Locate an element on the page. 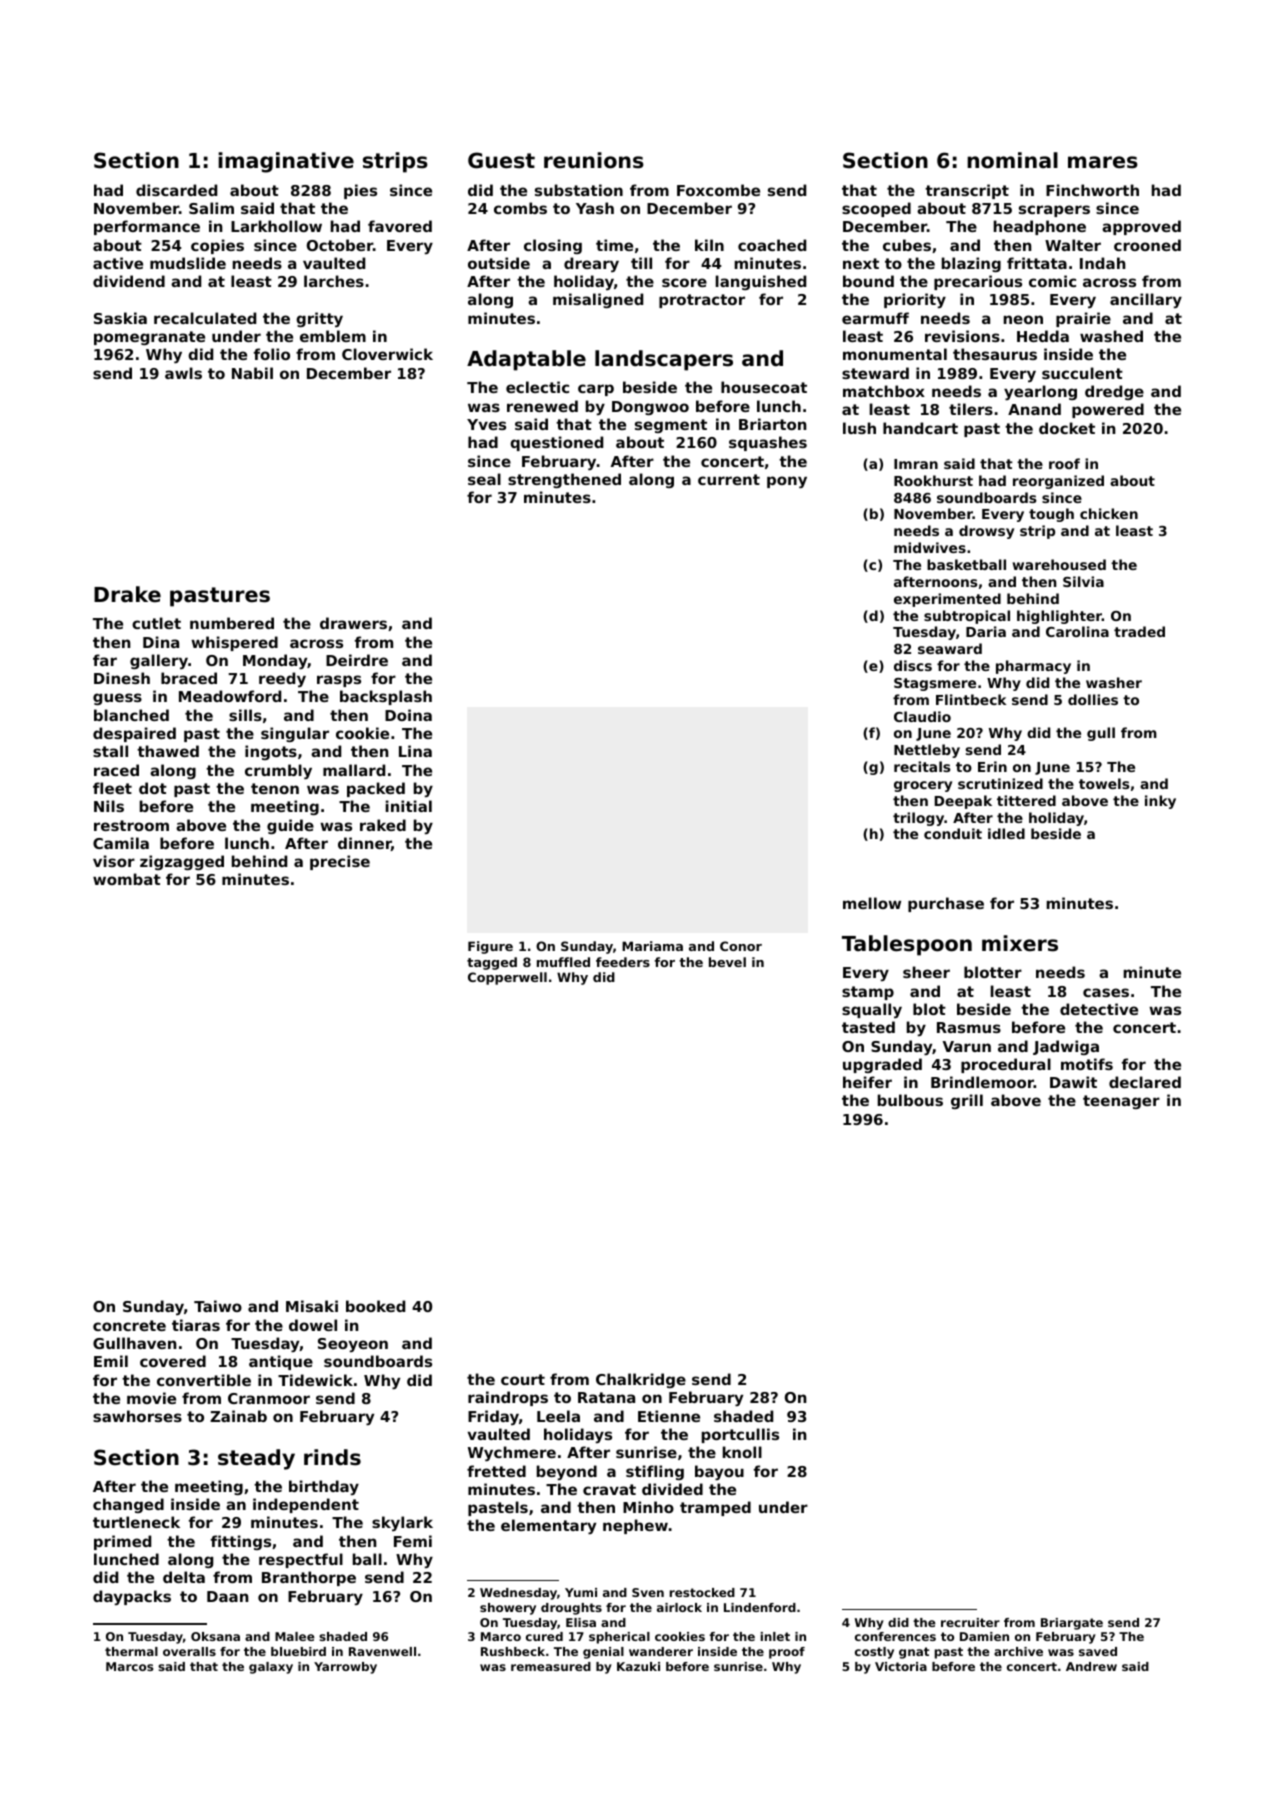 The width and height of the document is (1275, 1804). Conor is located at coordinates (741, 946).
